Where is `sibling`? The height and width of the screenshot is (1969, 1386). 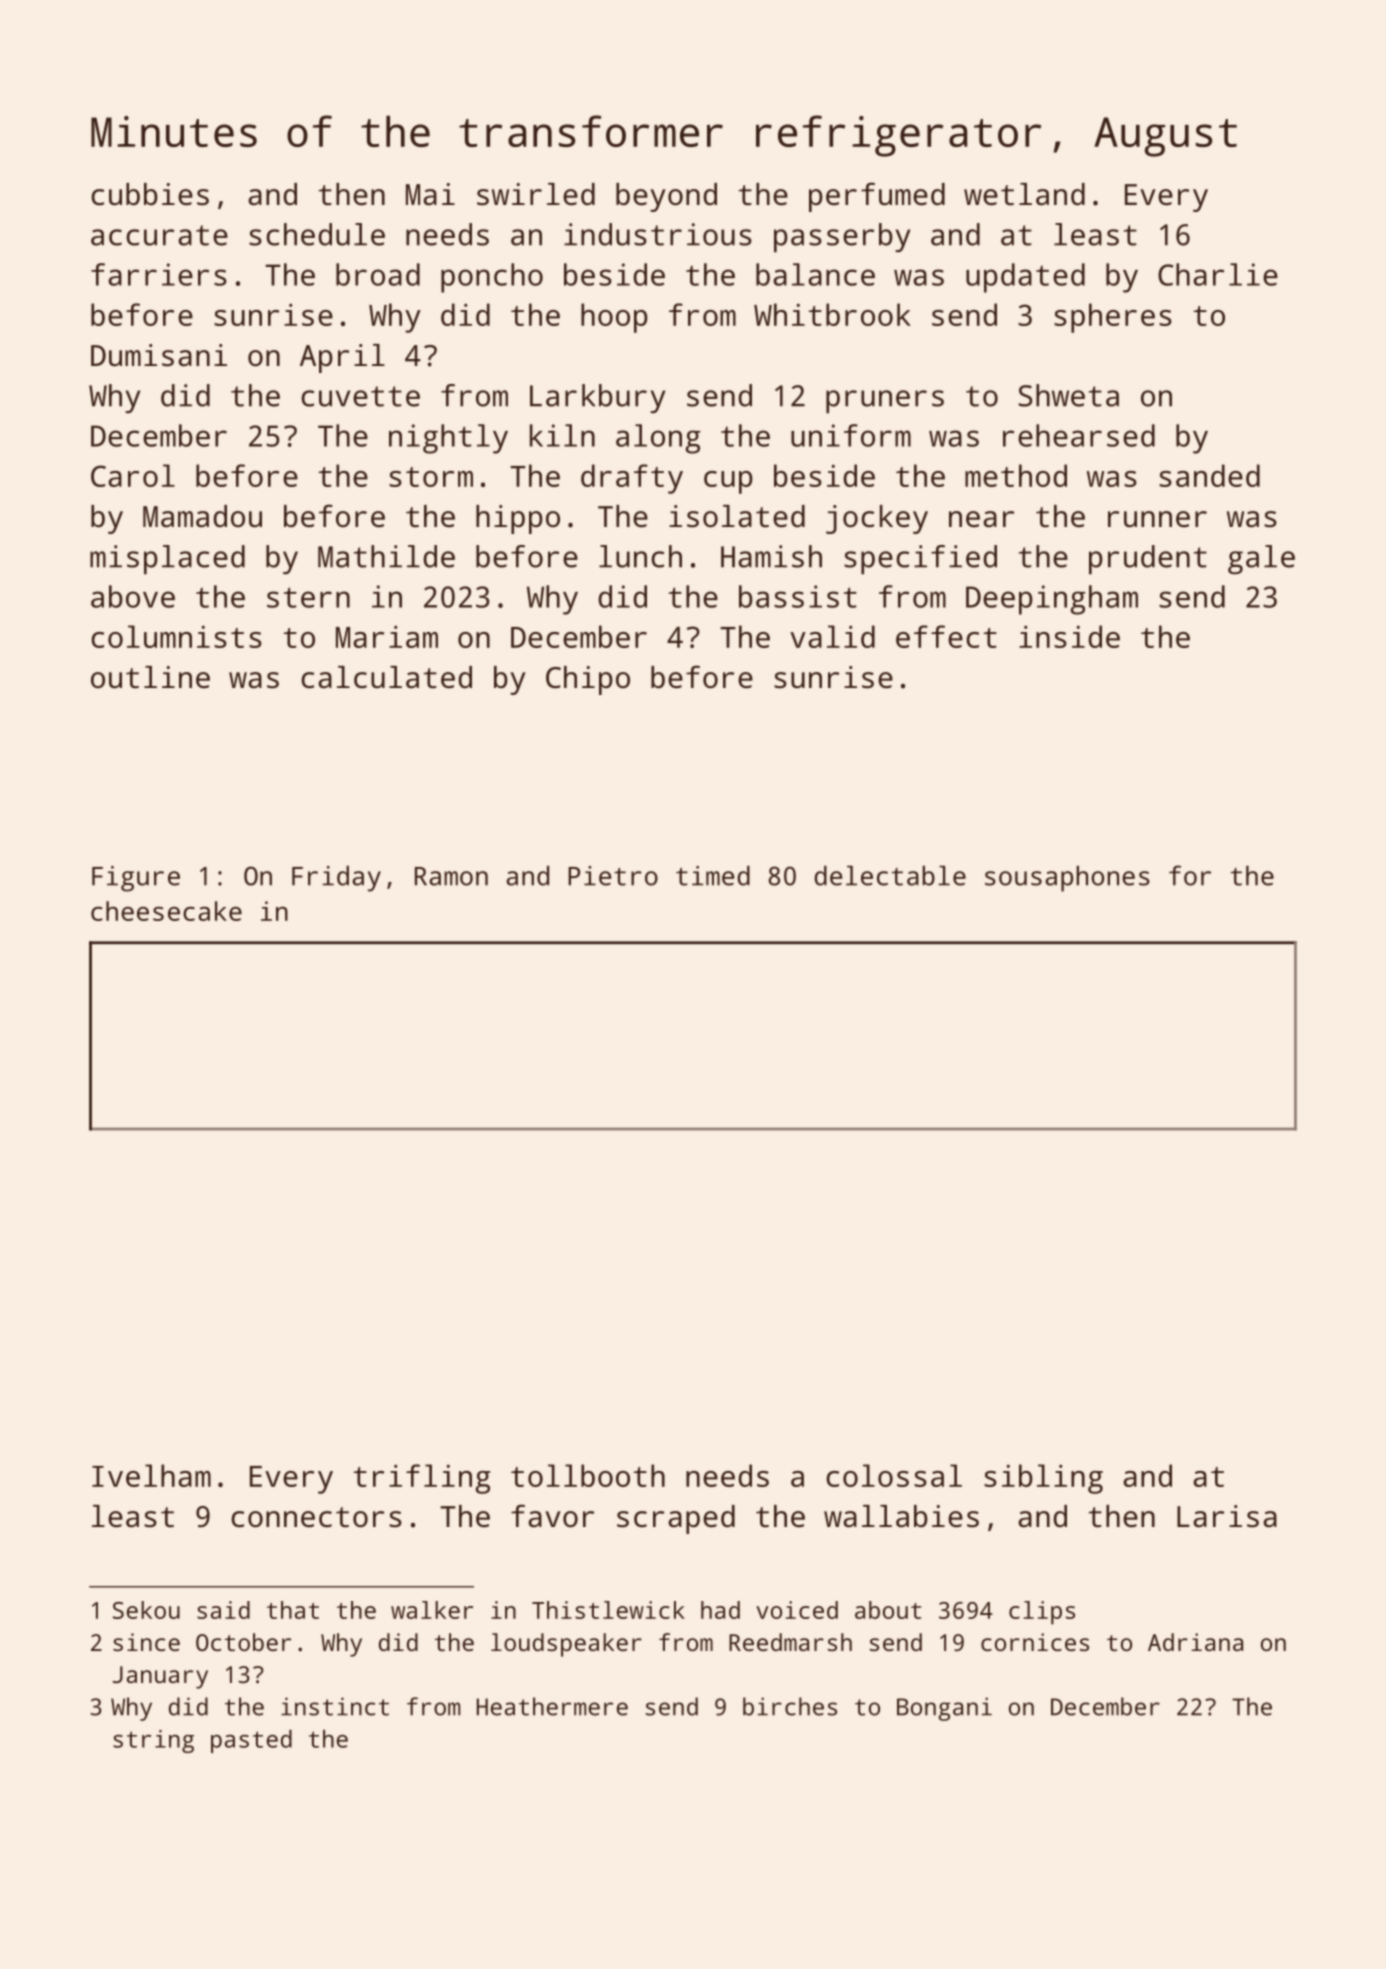
sibling is located at coordinates (1043, 1479).
